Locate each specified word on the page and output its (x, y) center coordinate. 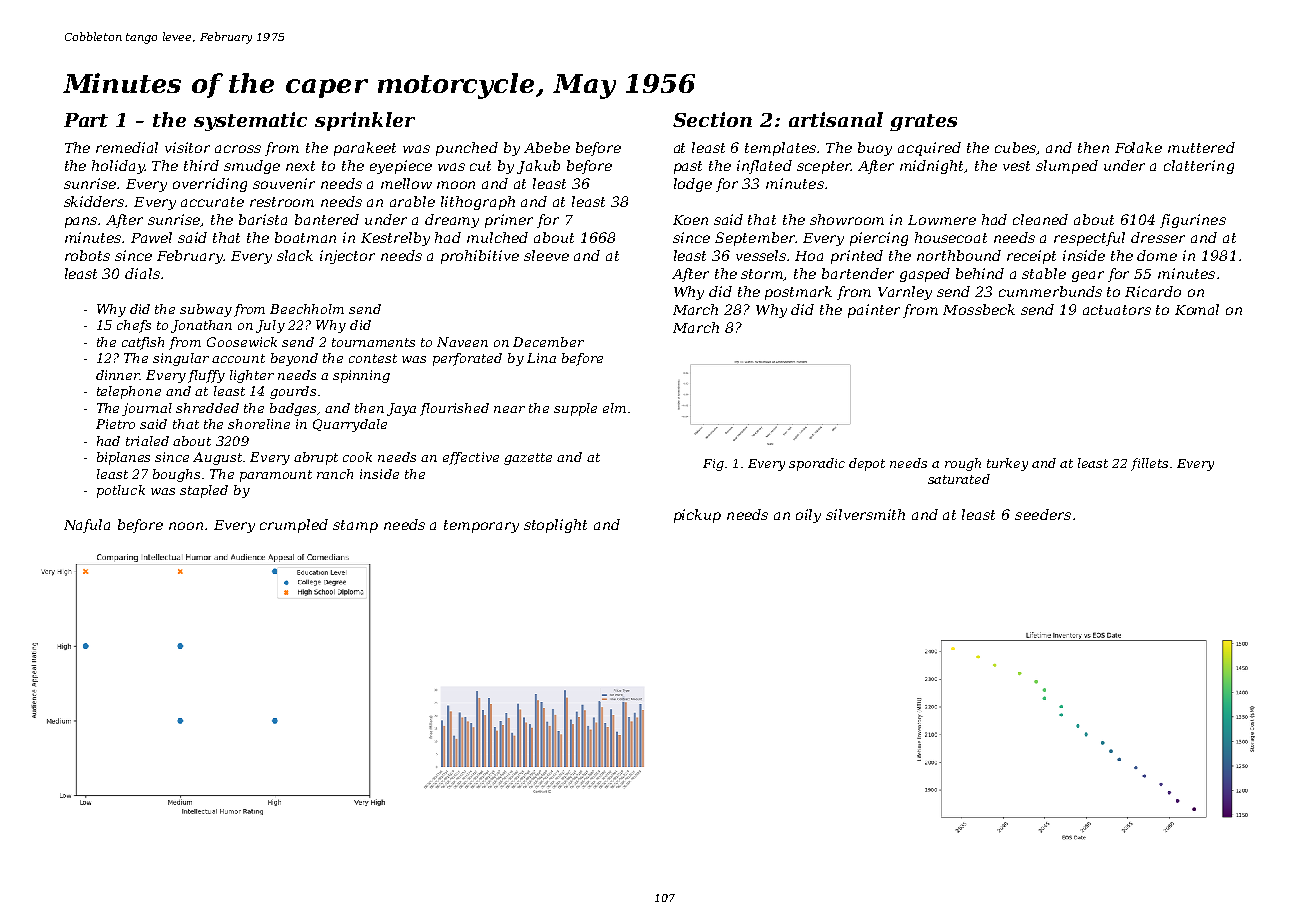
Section (712, 119)
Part (86, 120)
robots (87, 255)
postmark (798, 293)
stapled (204, 491)
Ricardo (1153, 291)
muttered (1201, 147)
